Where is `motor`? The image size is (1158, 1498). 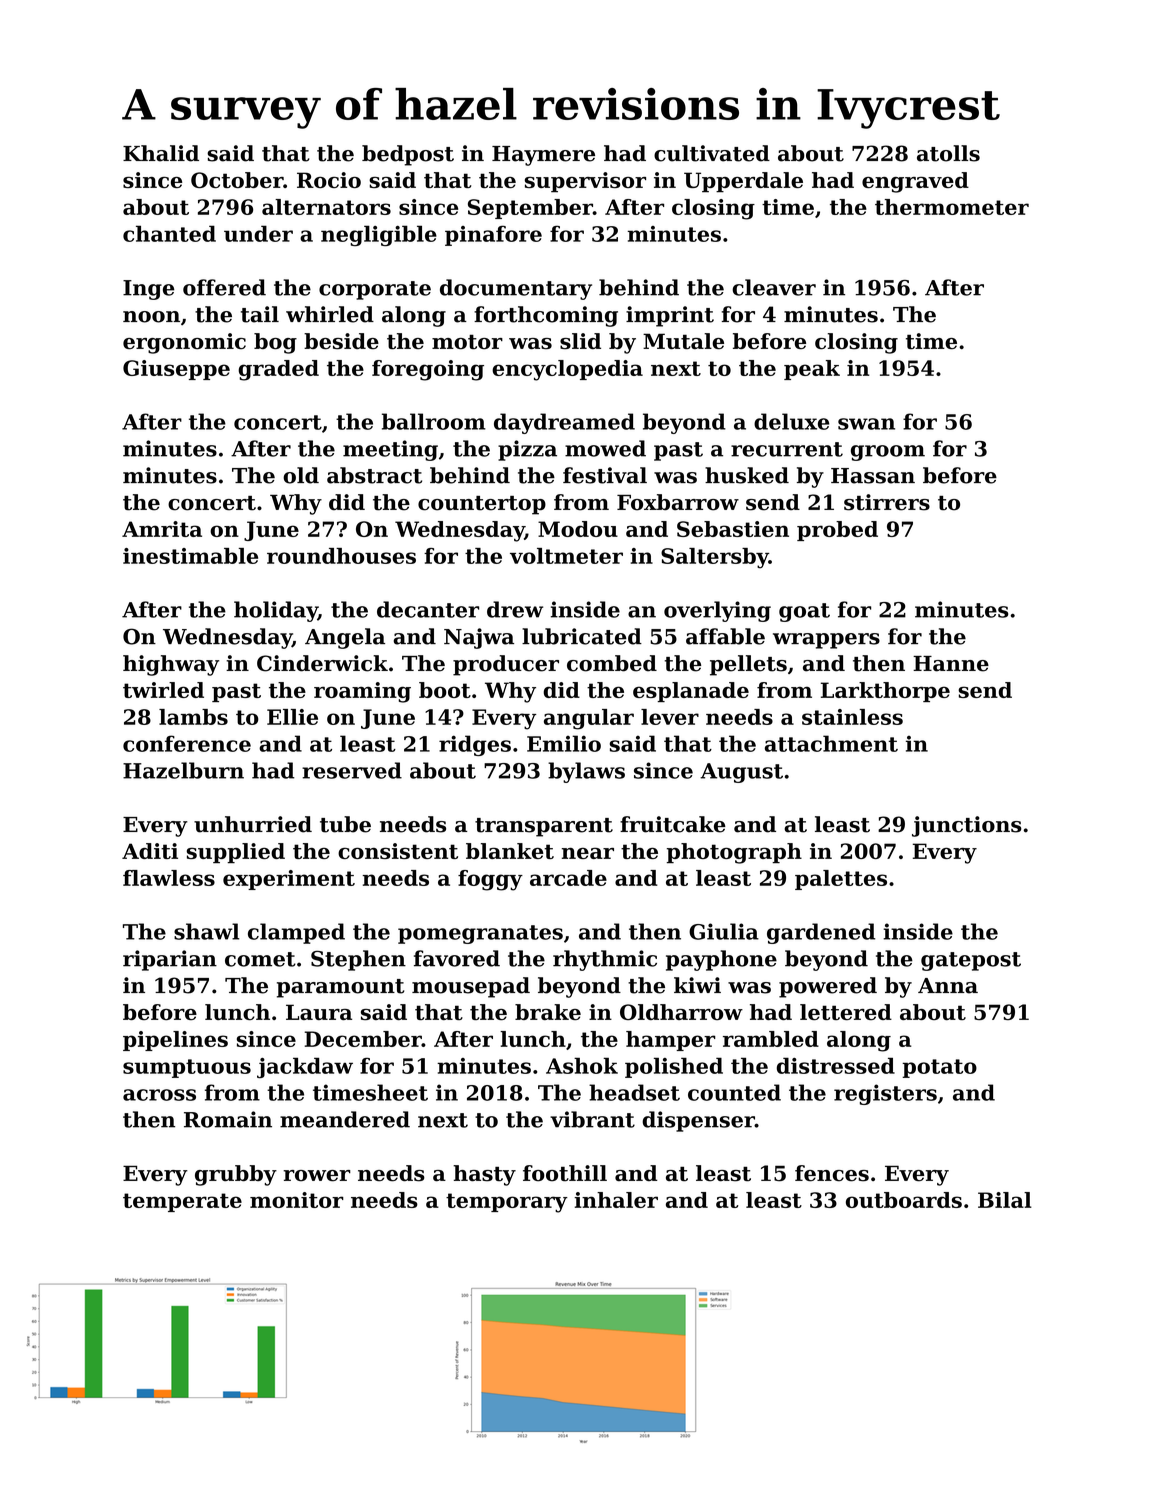 motor is located at coordinates (467, 342).
